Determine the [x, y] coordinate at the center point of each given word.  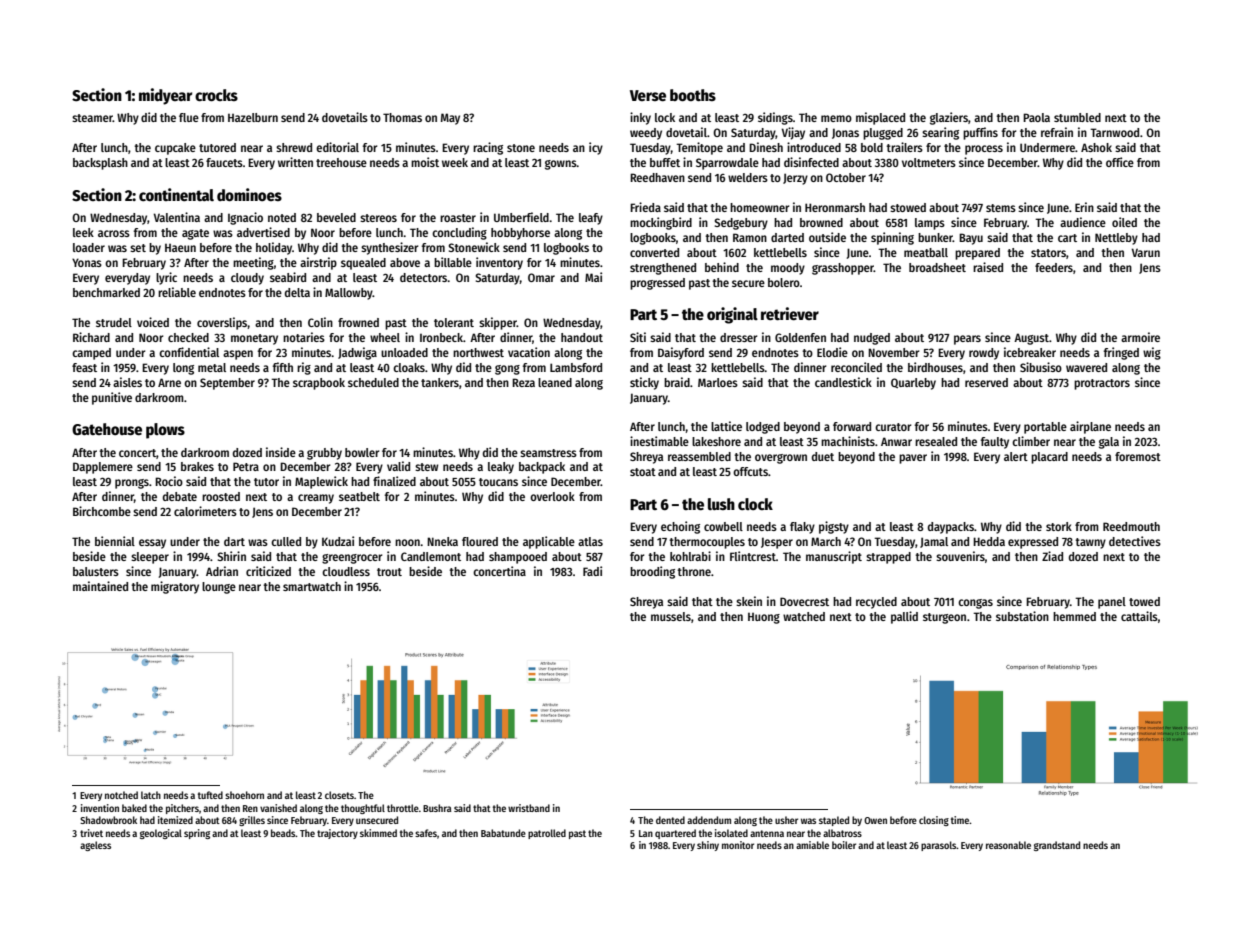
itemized [175, 820]
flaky [802, 528]
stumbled [1077, 117]
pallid [904, 617]
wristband [529, 808]
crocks [216, 95]
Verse [648, 96]
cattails [1139, 616]
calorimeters [205, 511]
